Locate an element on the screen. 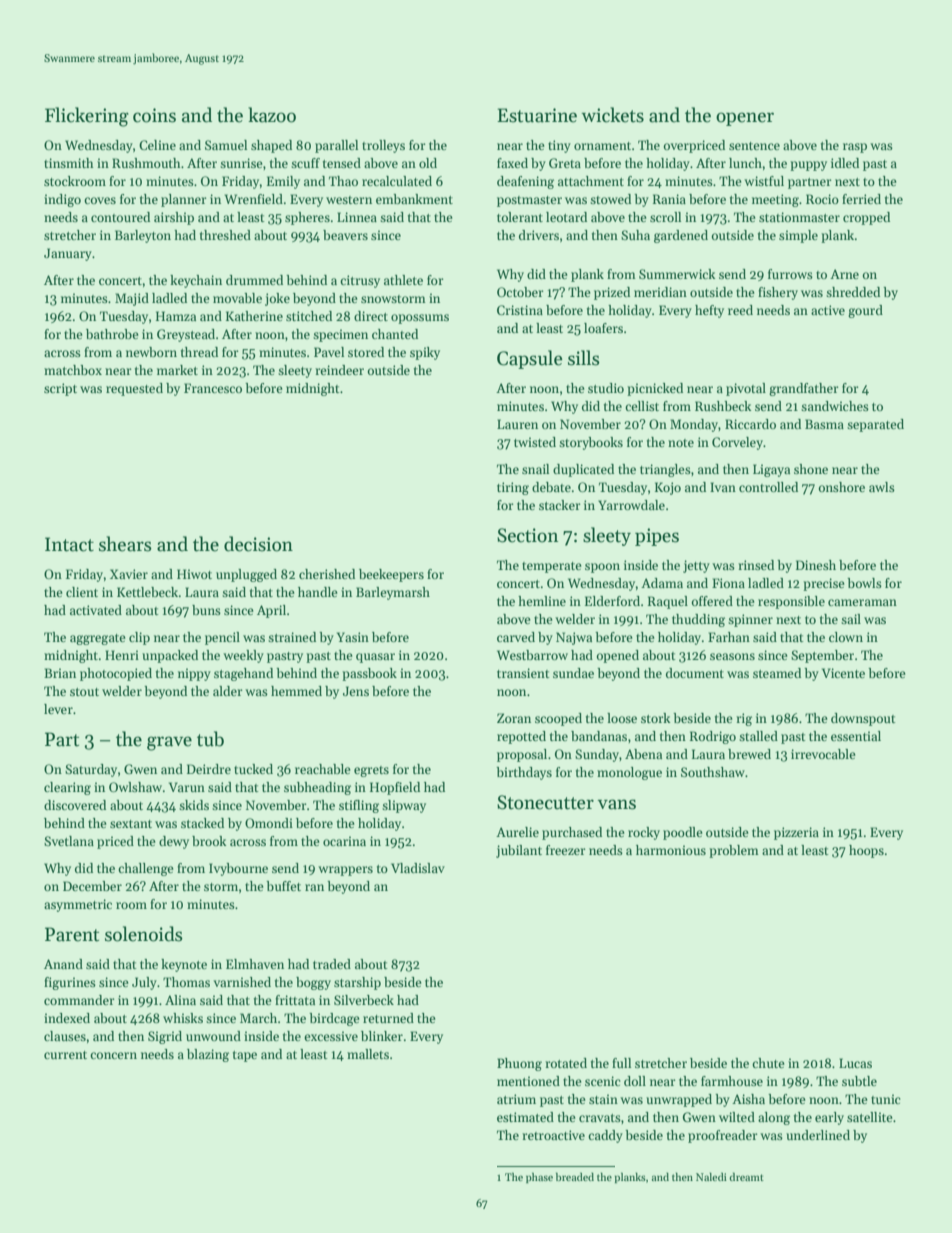 Image resolution: width=952 pixels, height=1233 pixels. buffet is located at coordinates (283, 886).
